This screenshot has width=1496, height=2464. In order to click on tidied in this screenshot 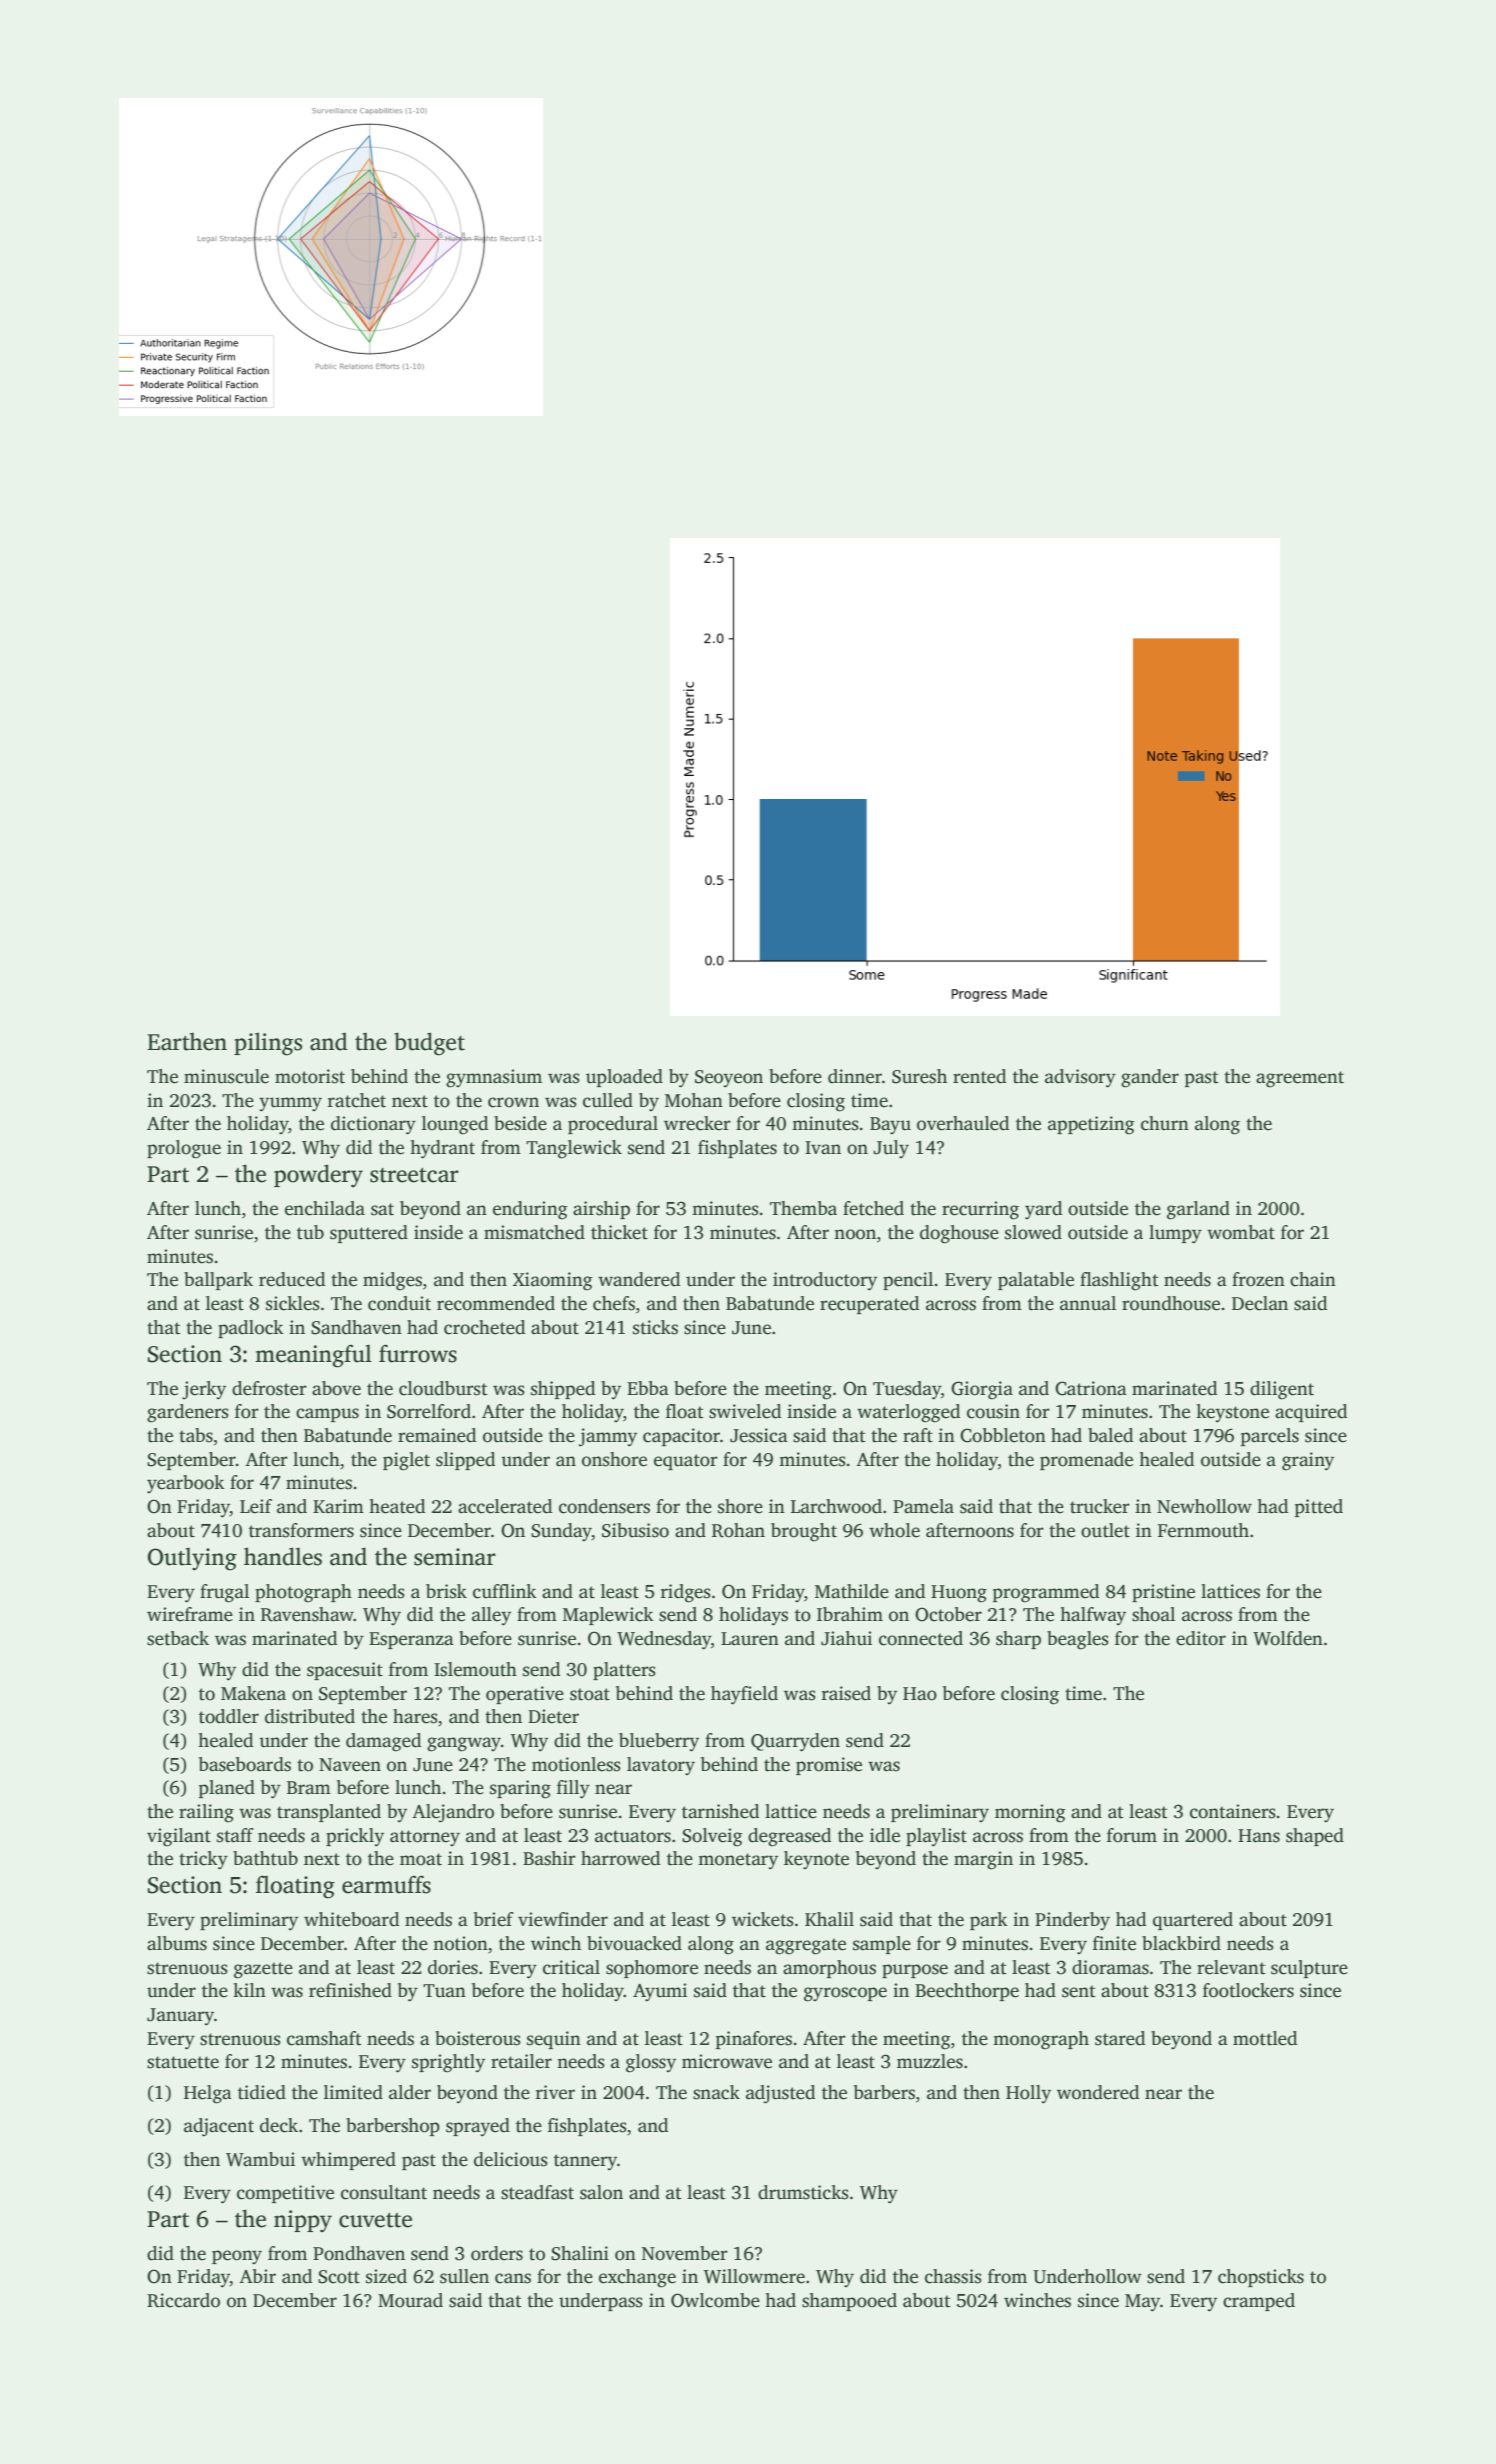, I will do `click(262, 2092)`.
